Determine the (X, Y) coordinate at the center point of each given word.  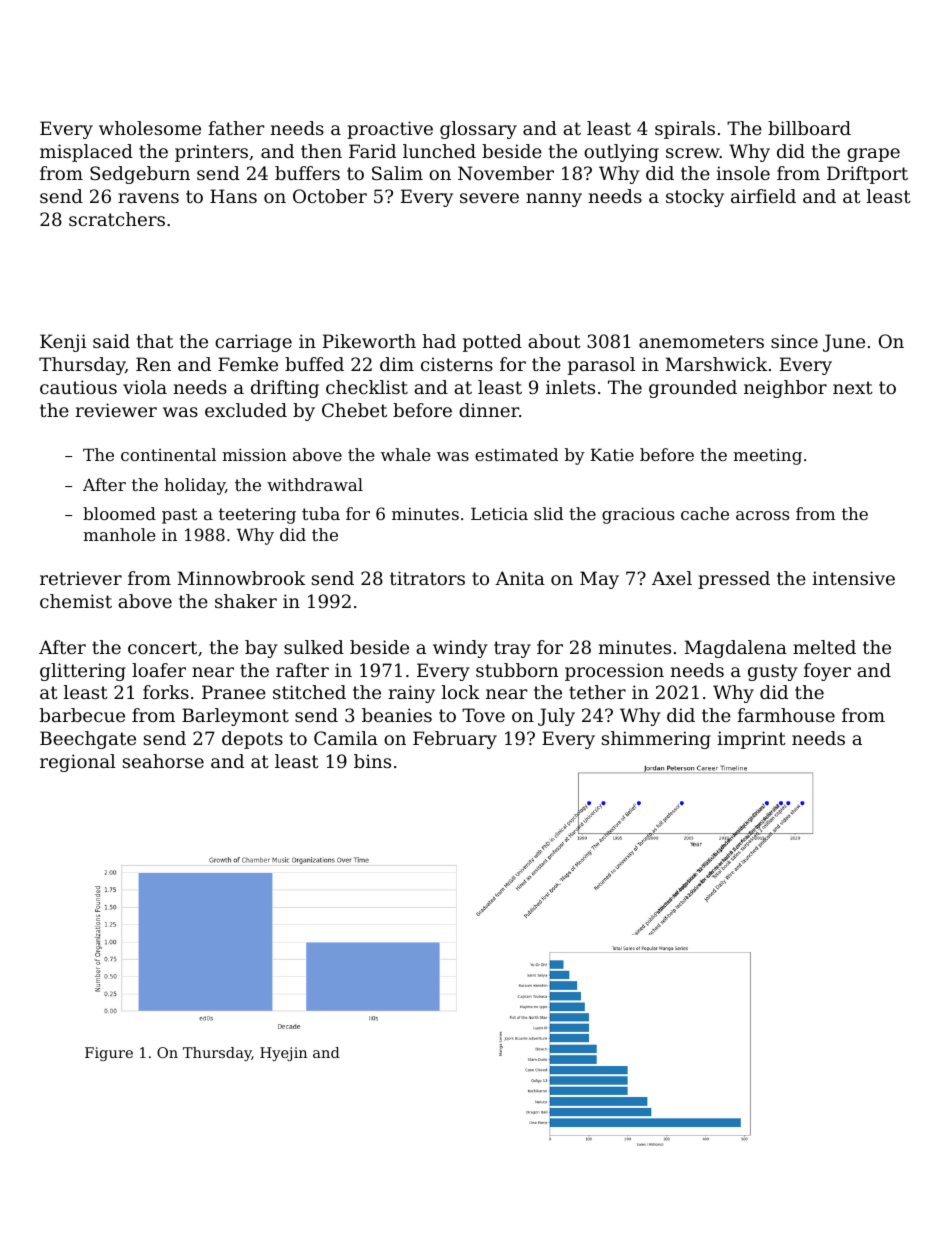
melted (824, 647)
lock (461, 692)
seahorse (163, 761)
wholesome (150, 128)
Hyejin (283, 1054)
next (853, 387)
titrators (427, 578)
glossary (478, 130)
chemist (76, 601)
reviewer (116, 410)
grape (873, 155)
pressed (734, 580)
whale (406, 454)
